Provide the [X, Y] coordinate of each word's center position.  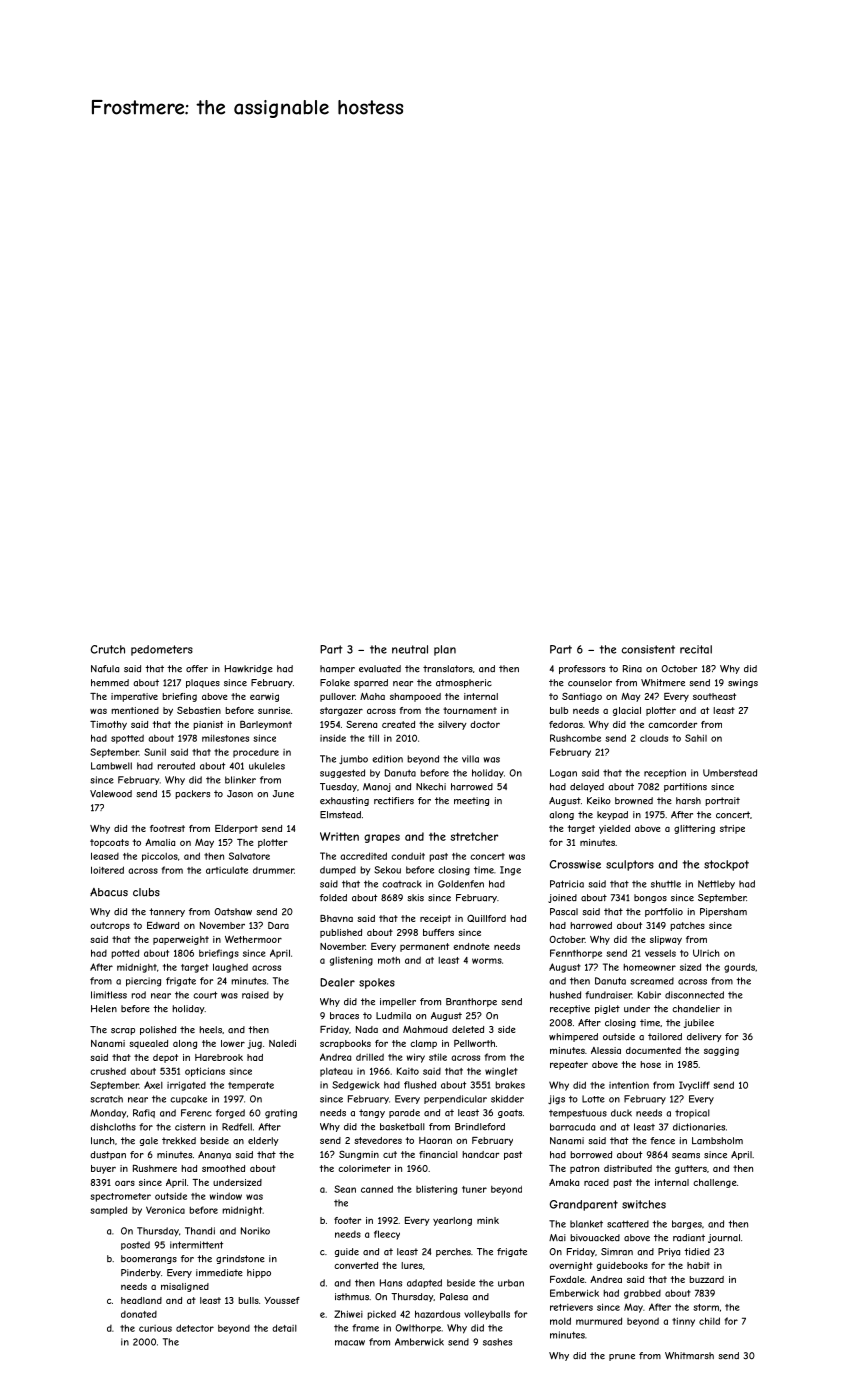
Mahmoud [425, 1029]
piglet [607, 1009]
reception [665, 774]
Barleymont [266, 725]
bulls [248, 1300]
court [205, 995]
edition [387, 759]
